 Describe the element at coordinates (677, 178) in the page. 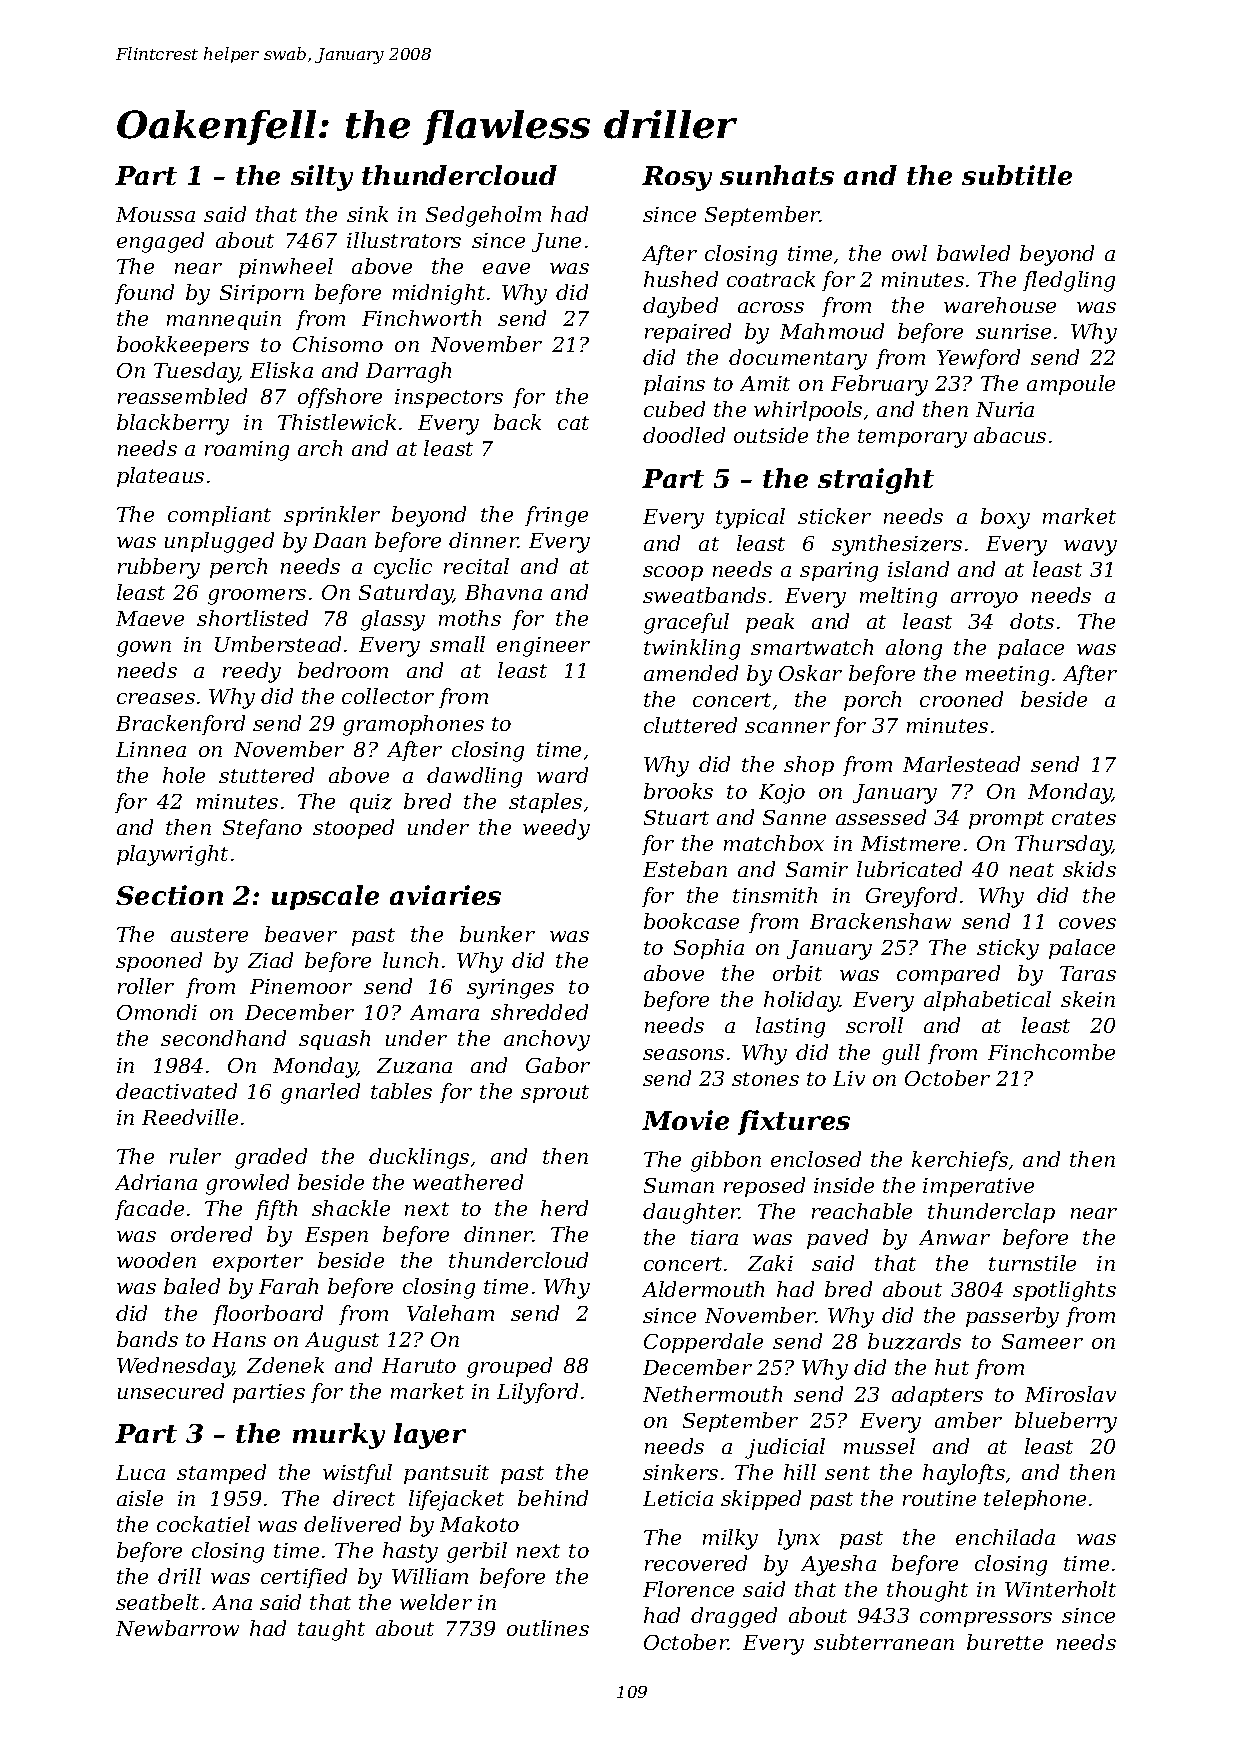

I see `Rosy` at that location.
